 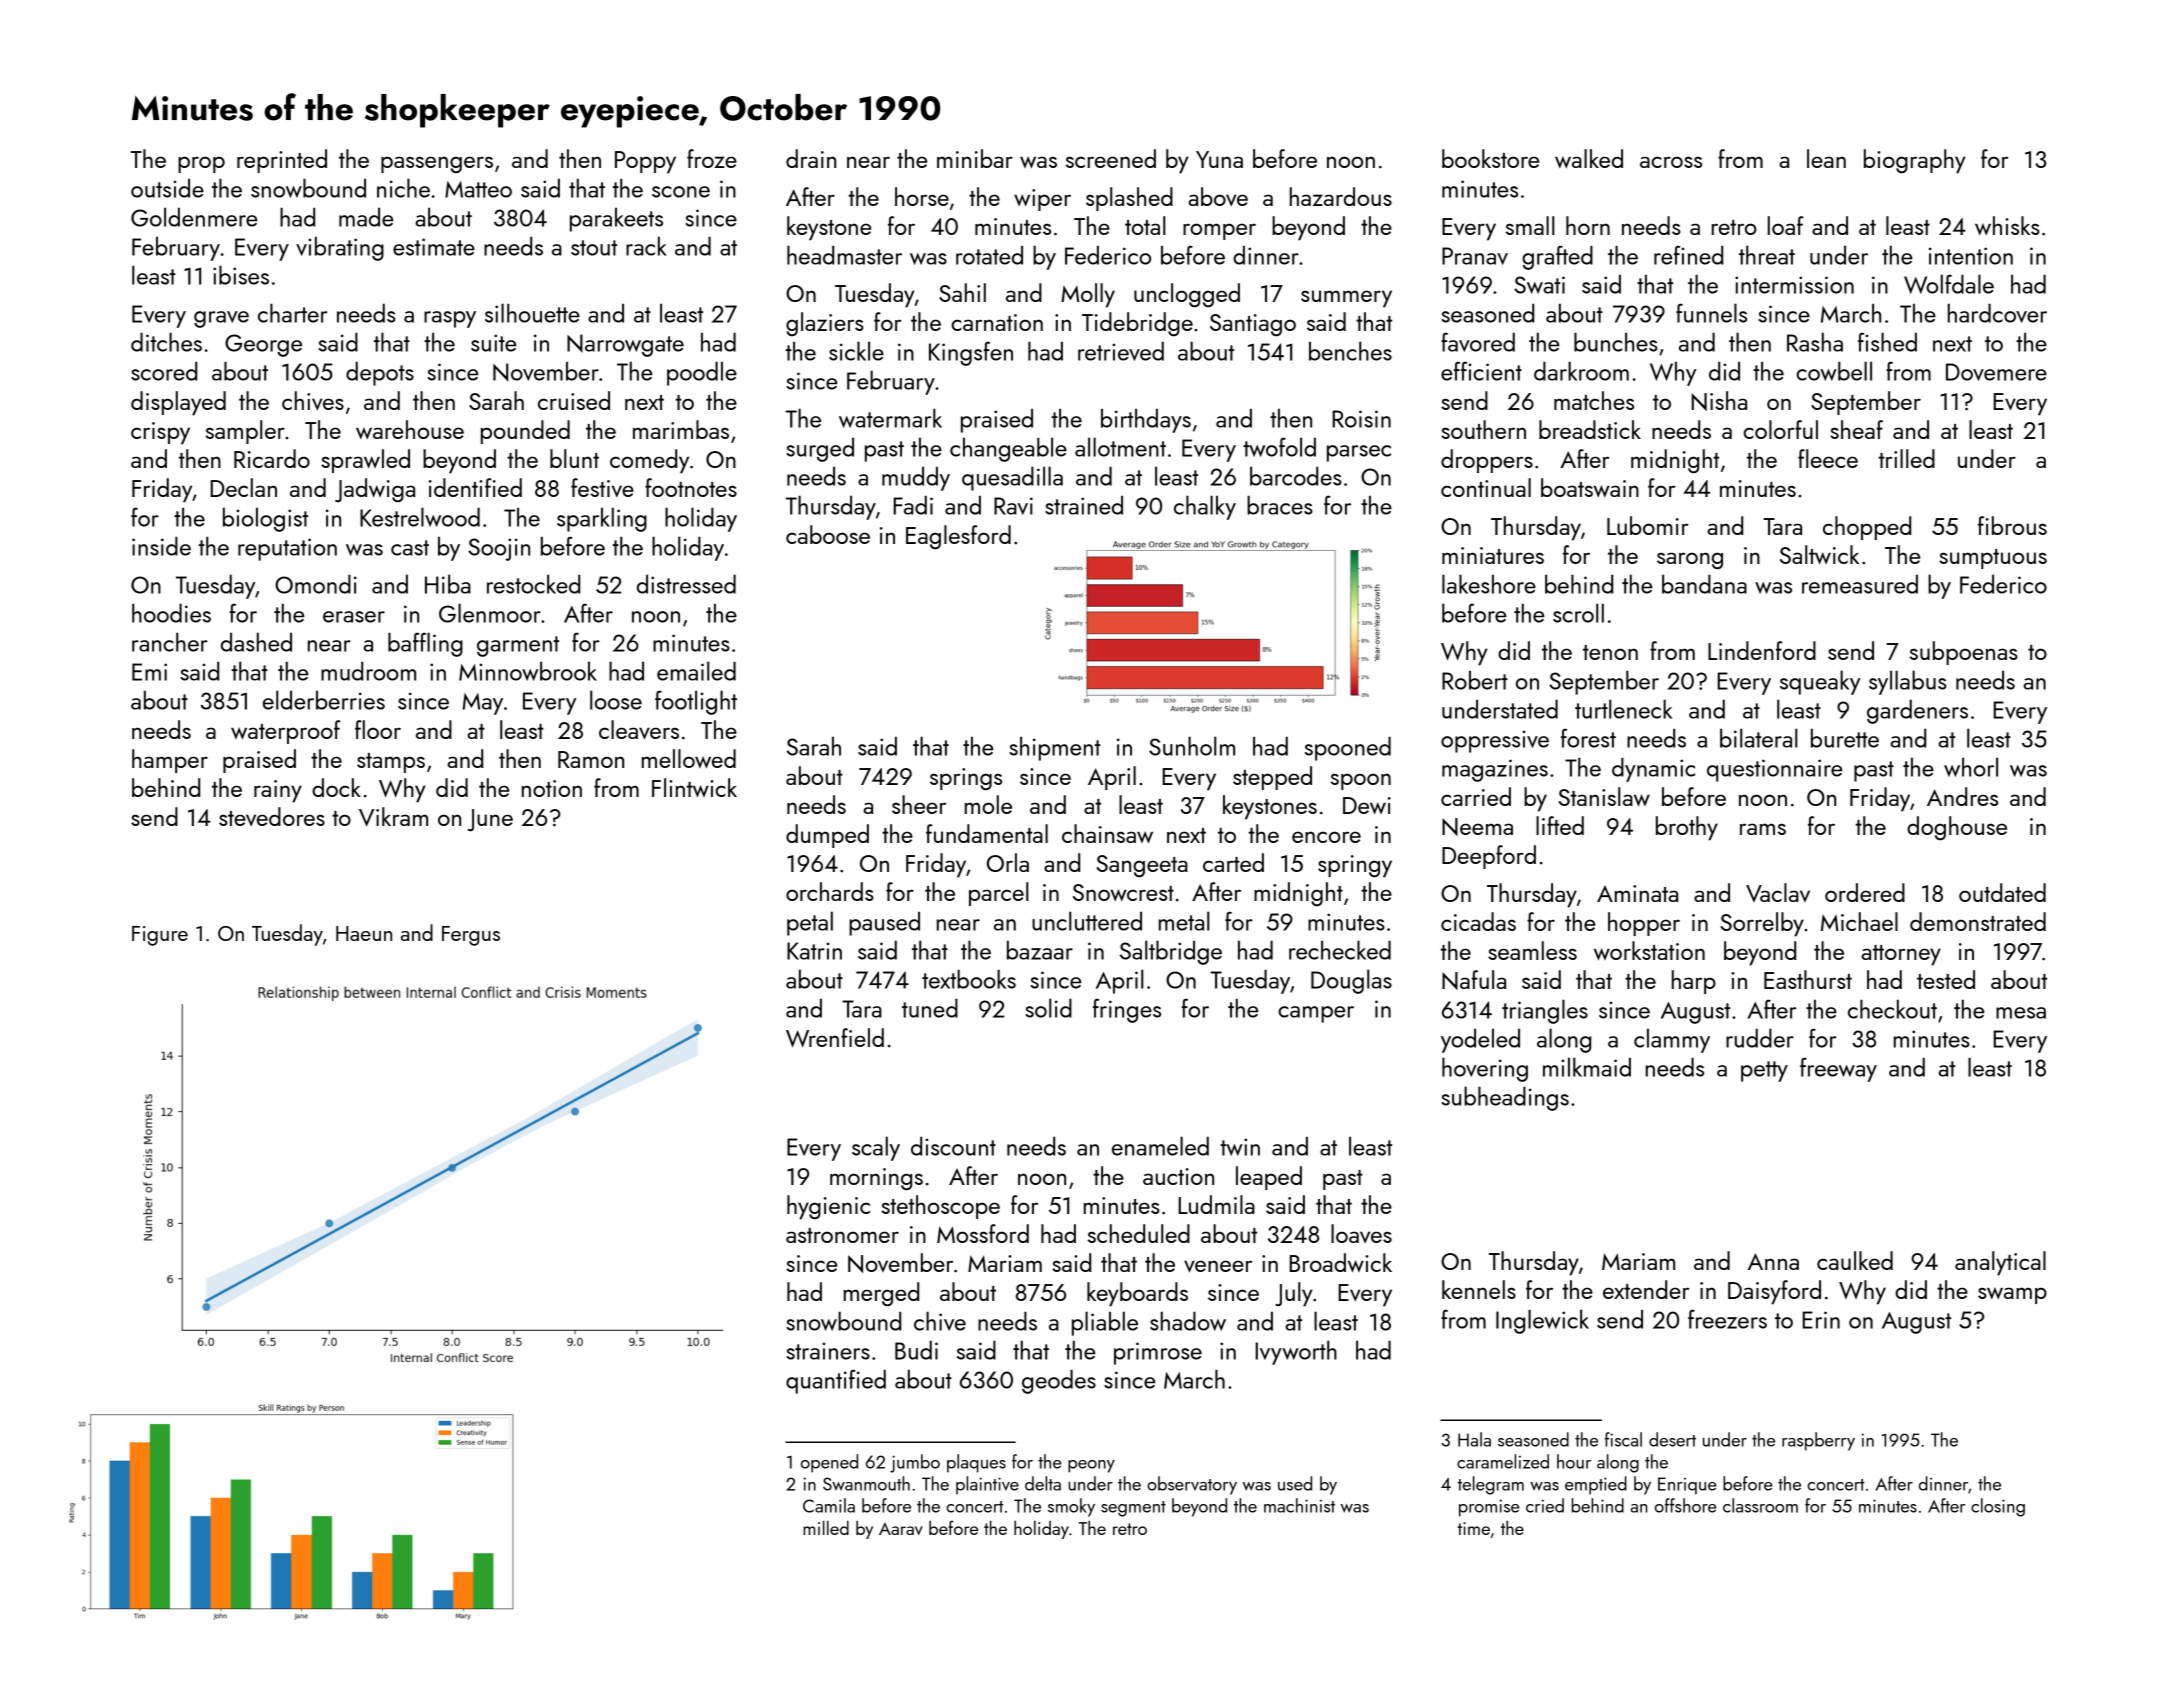 What do you see at coordinates (1192, 1485) in the screenshot?
I see `observatory` at bounding box center [1192, 1485].
